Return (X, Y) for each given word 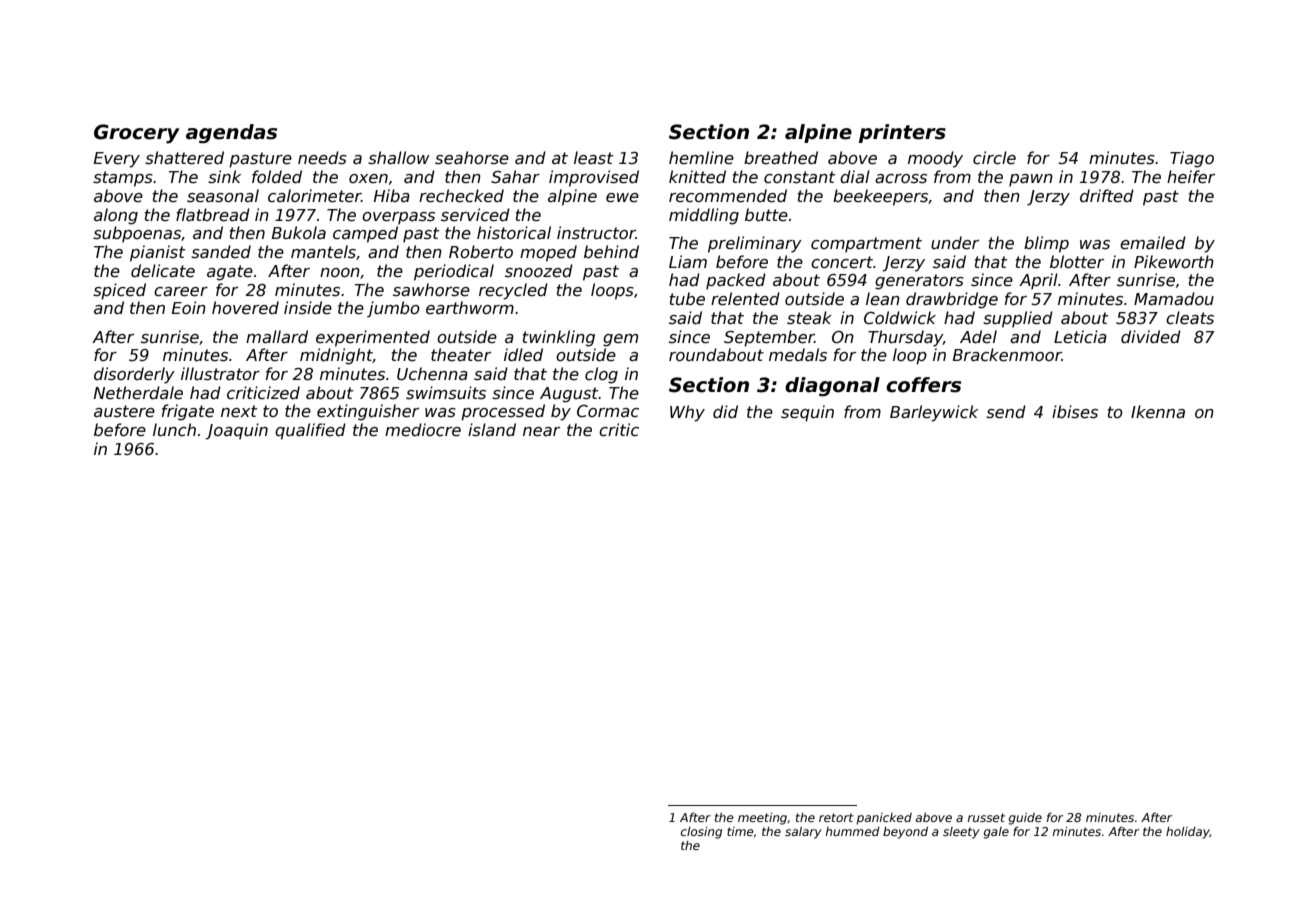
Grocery (137, 134)
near (541, 432)
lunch (174, 429)
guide (1025, 819)
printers (902, 133)
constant (799, 177)
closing (701, 833)
